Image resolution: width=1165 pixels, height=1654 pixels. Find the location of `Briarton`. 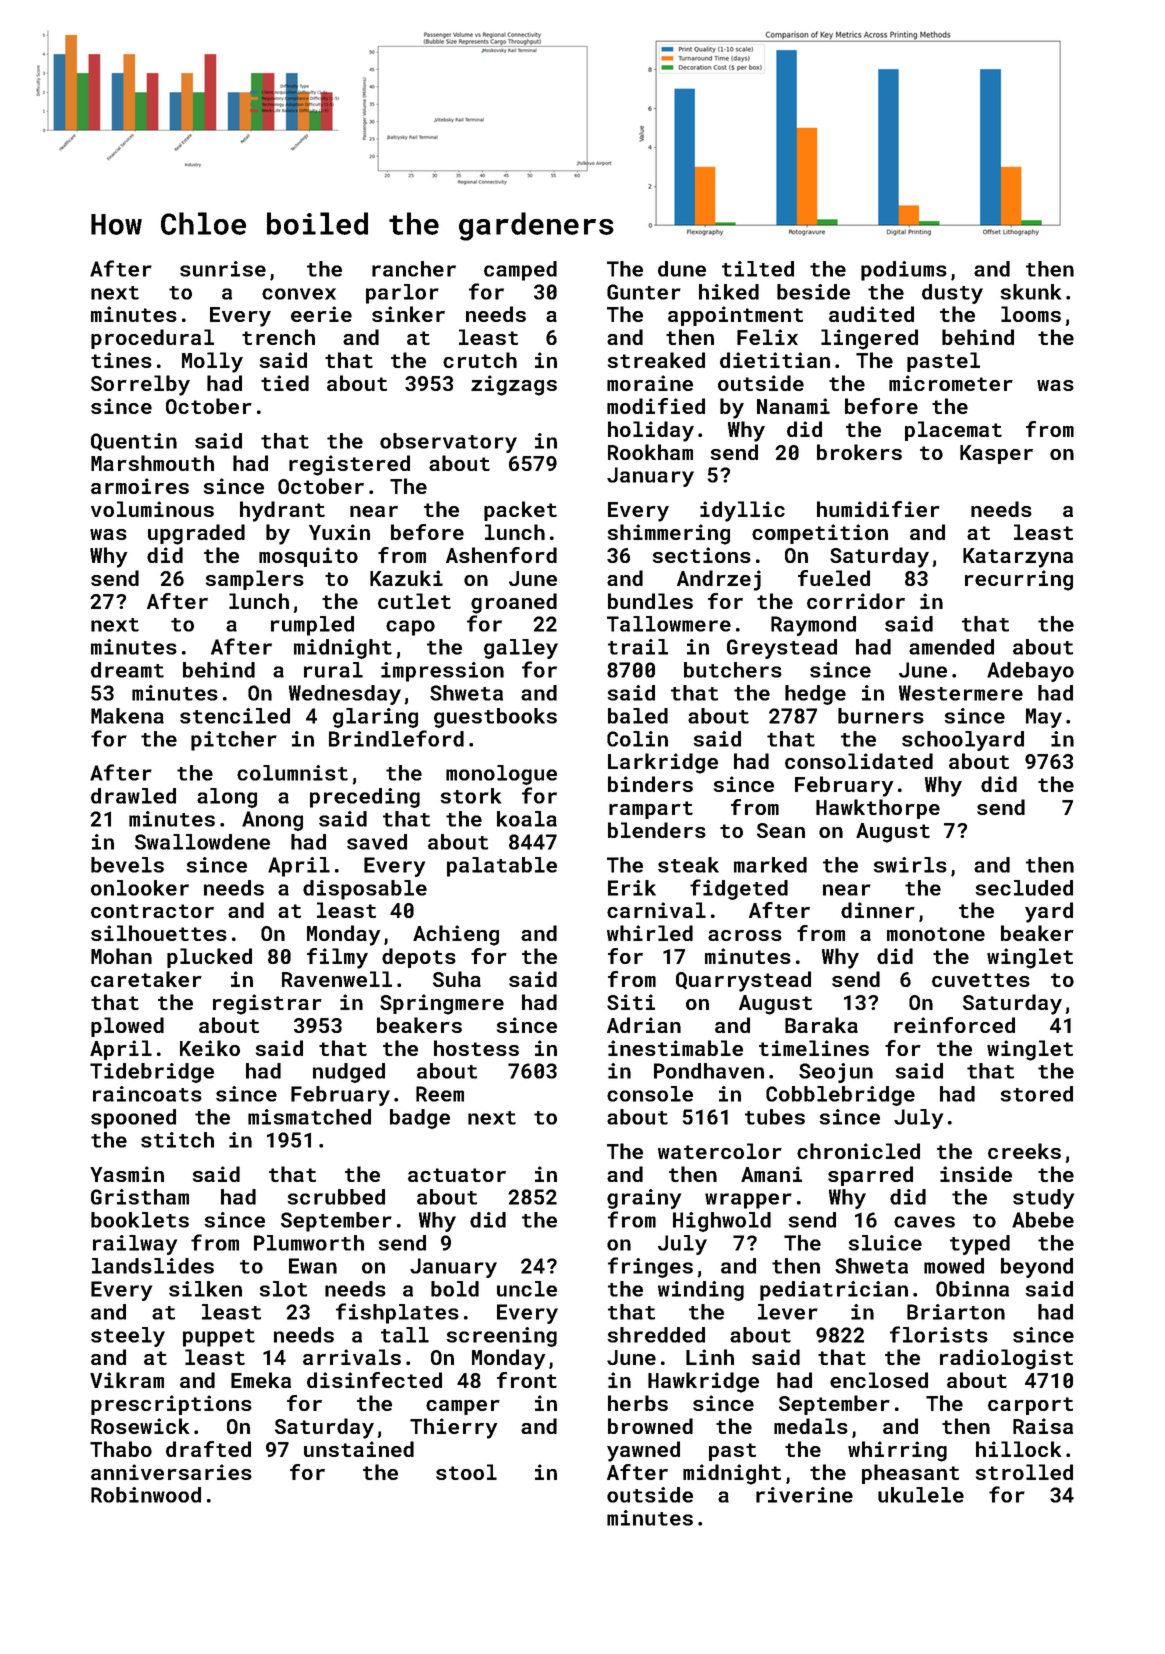

Briarton is located at coordinates (956, 1312).
